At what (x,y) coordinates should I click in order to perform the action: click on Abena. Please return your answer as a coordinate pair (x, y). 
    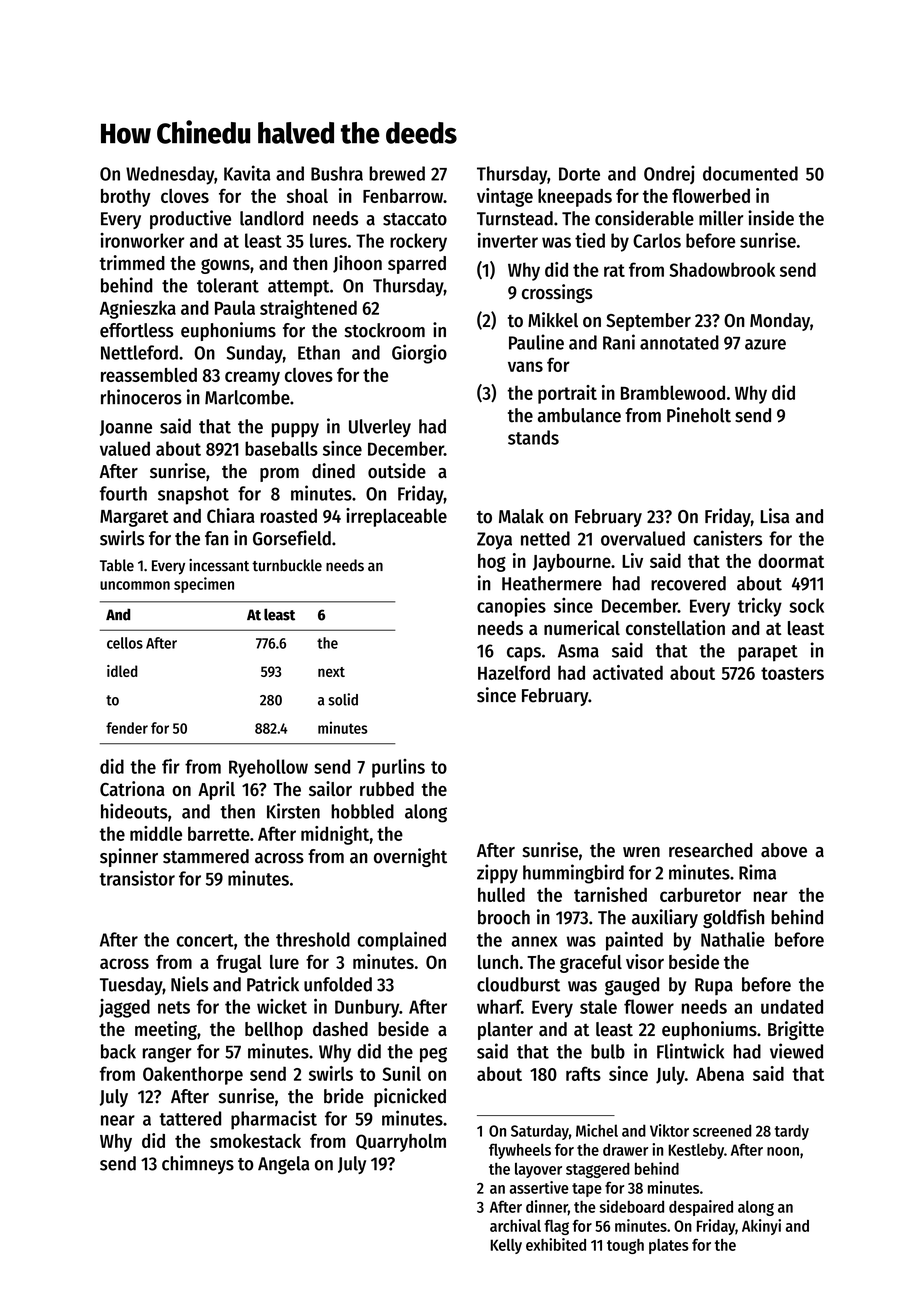
    Looking at the image, I should click on (720, 1074).
